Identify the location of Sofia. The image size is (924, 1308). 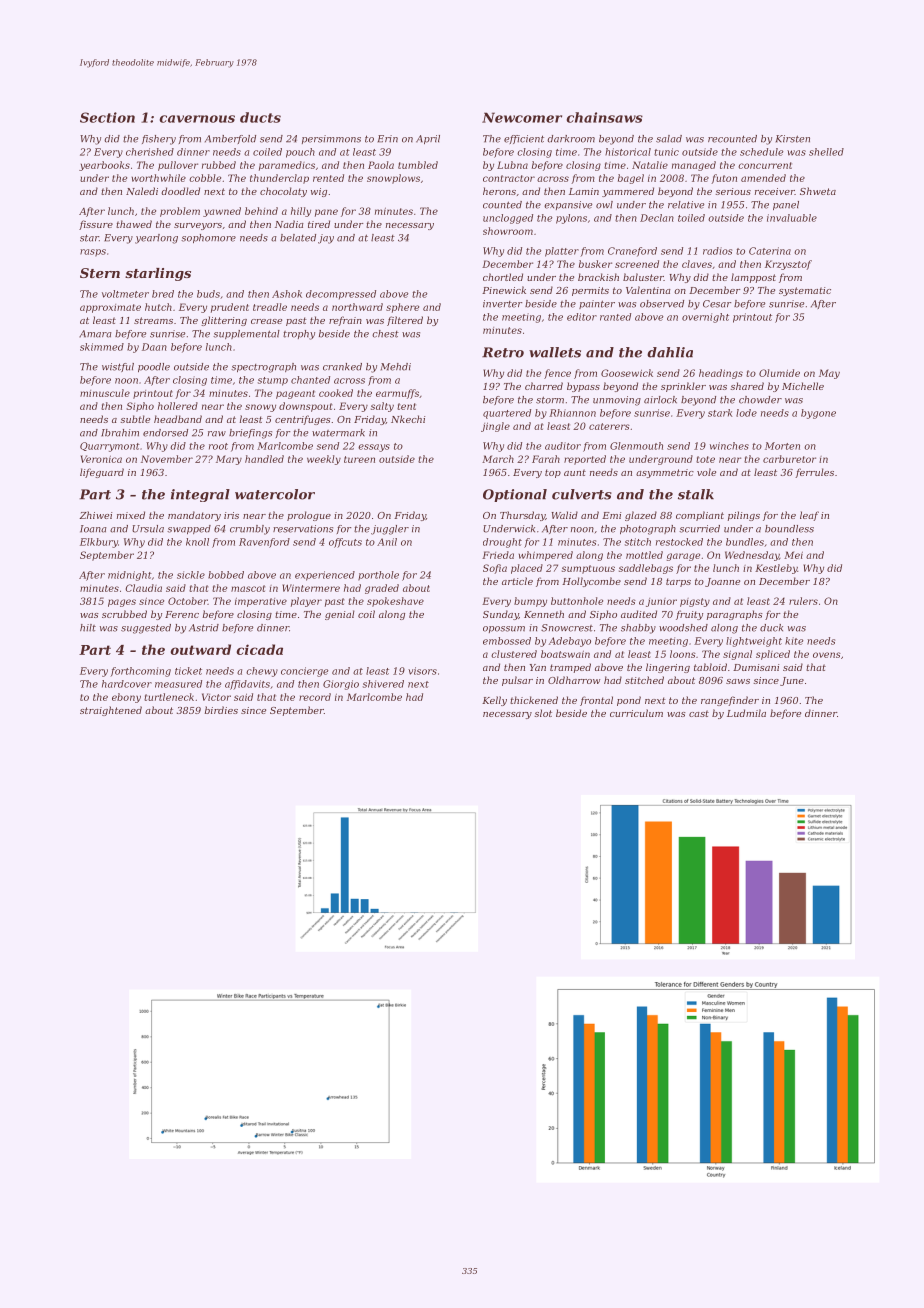
(495, 569).
